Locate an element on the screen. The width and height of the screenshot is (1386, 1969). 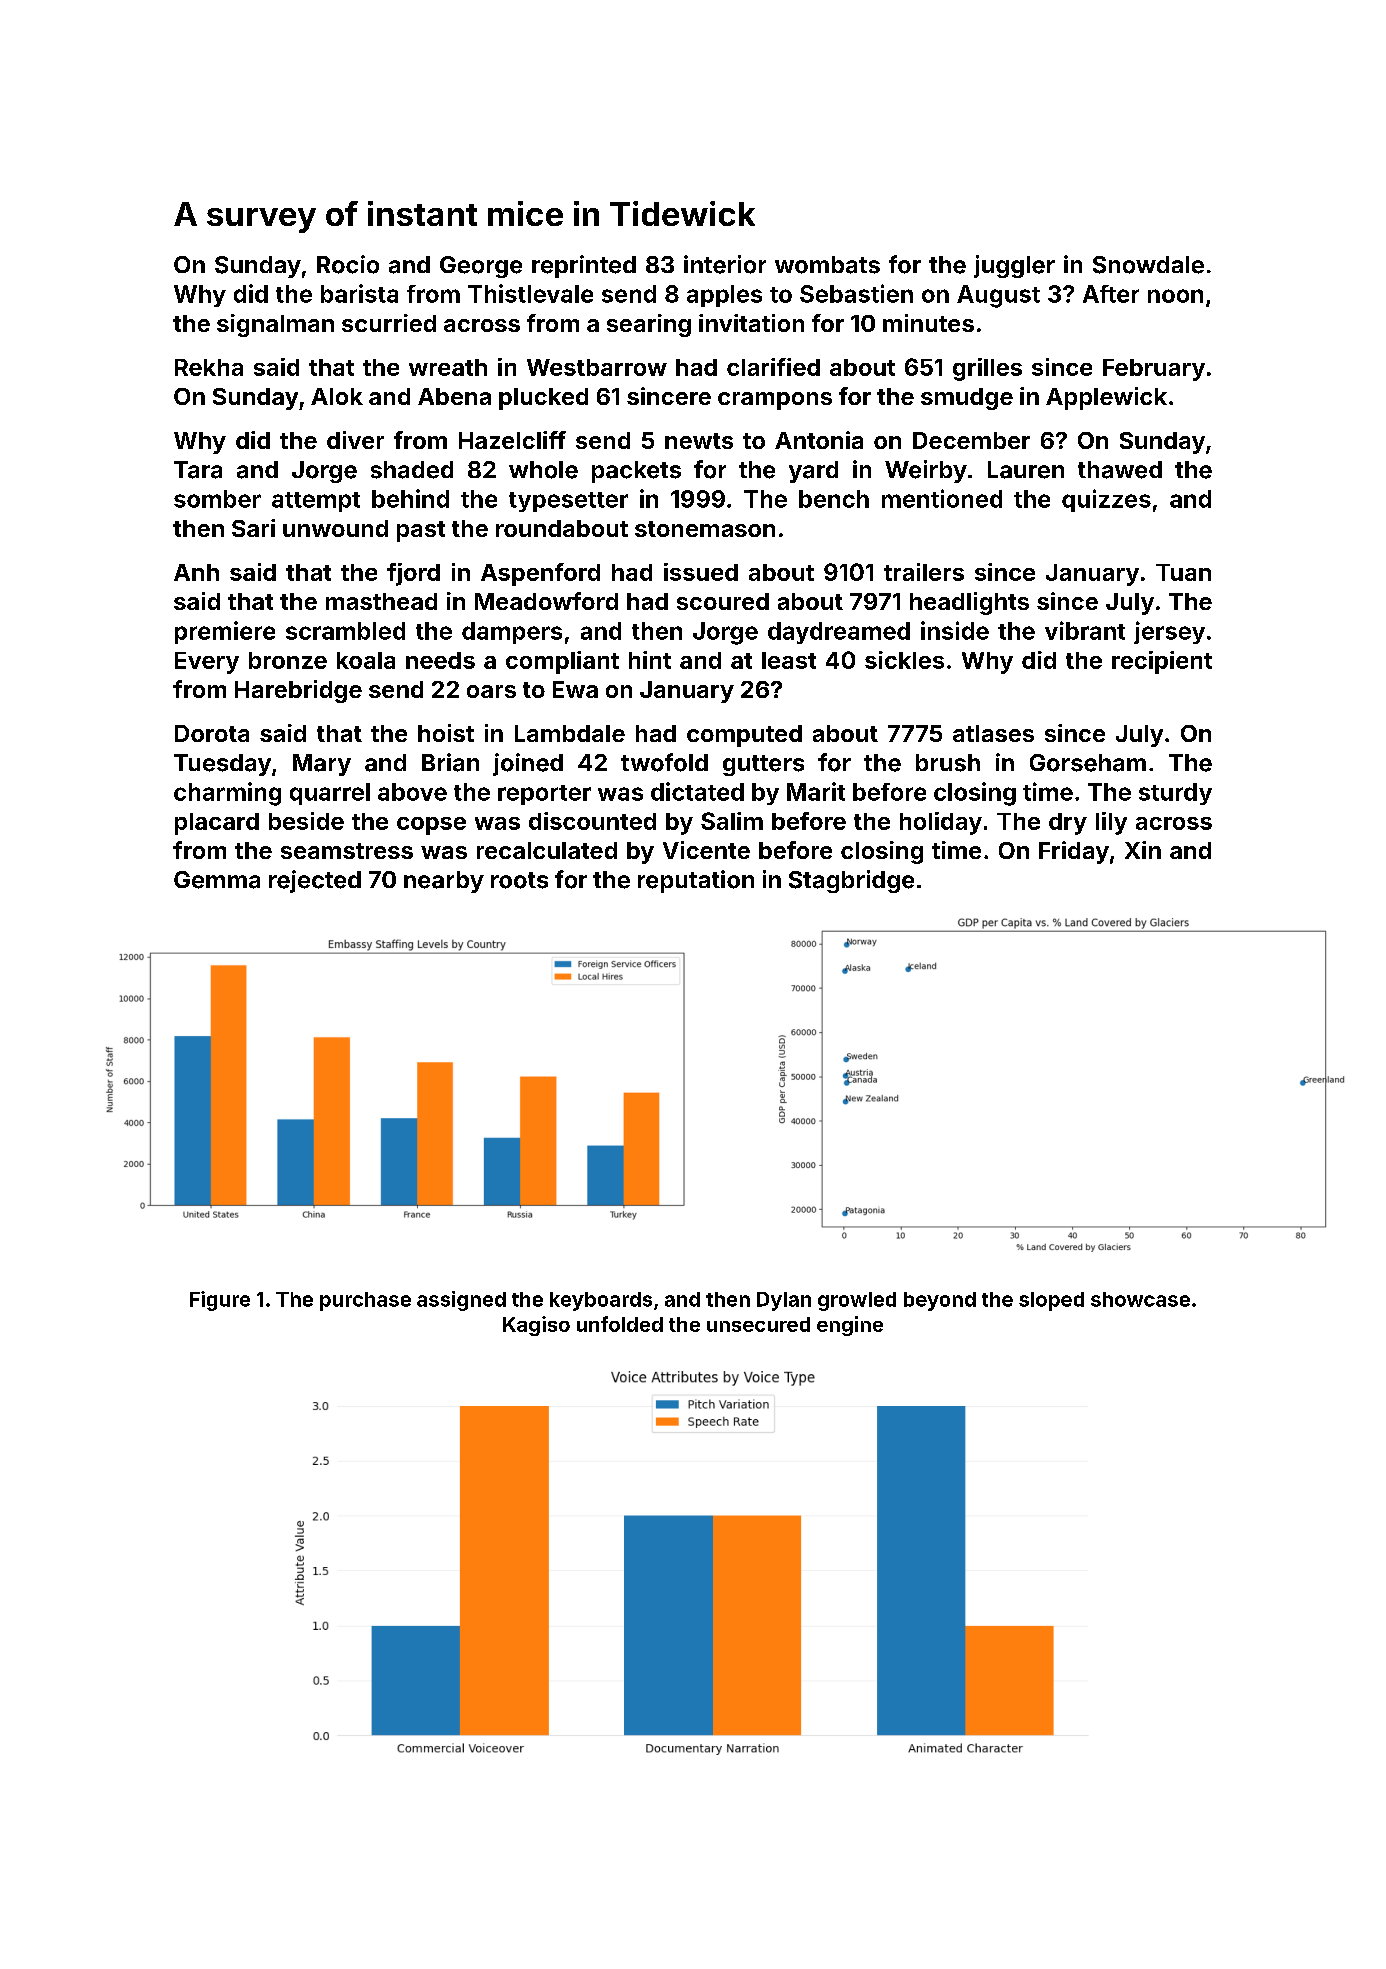
purchase is located at coordinates (365, 1301).
